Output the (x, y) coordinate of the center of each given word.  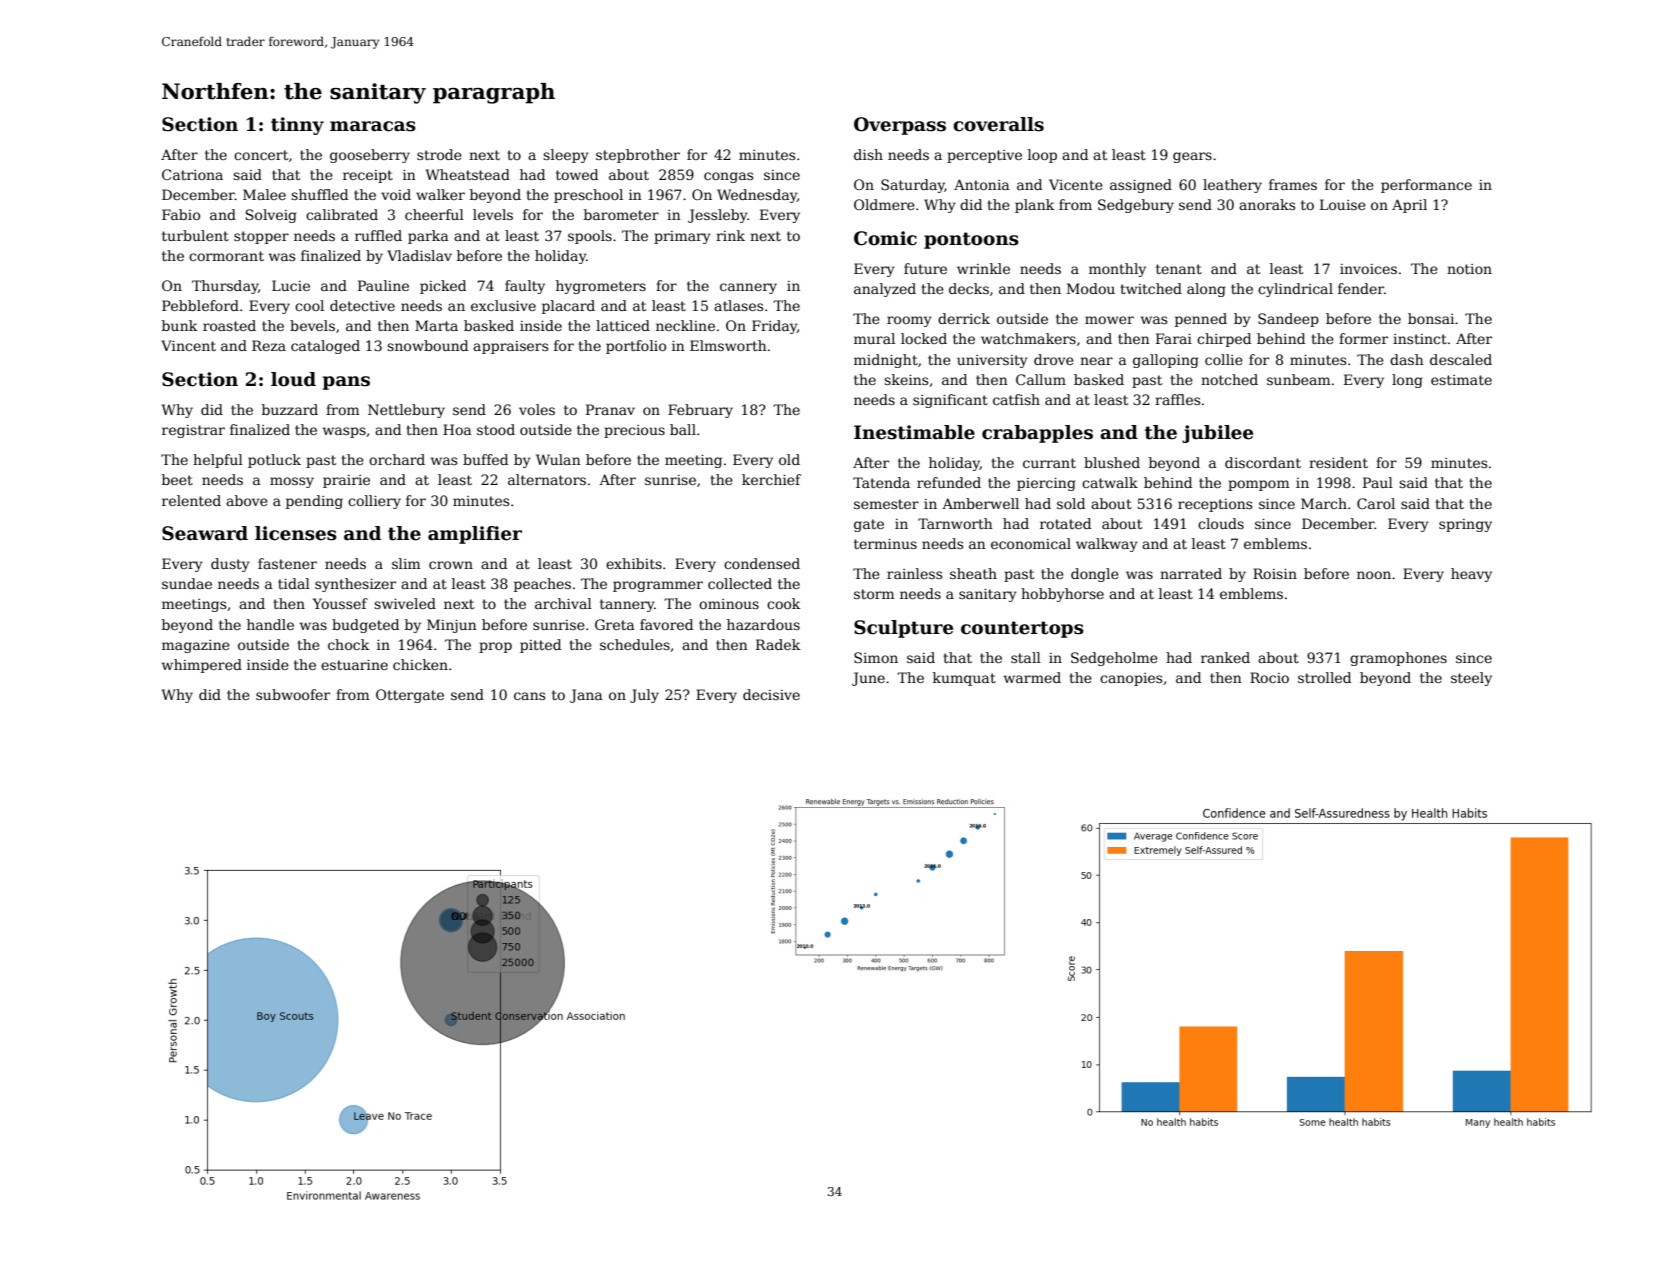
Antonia (982, 184)
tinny (297, 126)
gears (1192, 157)
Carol (1376, 503)
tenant (1179, 269)
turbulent (195, 235)
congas (728, 177)
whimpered (202, 666)
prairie (346, 481)
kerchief (771, 479)
